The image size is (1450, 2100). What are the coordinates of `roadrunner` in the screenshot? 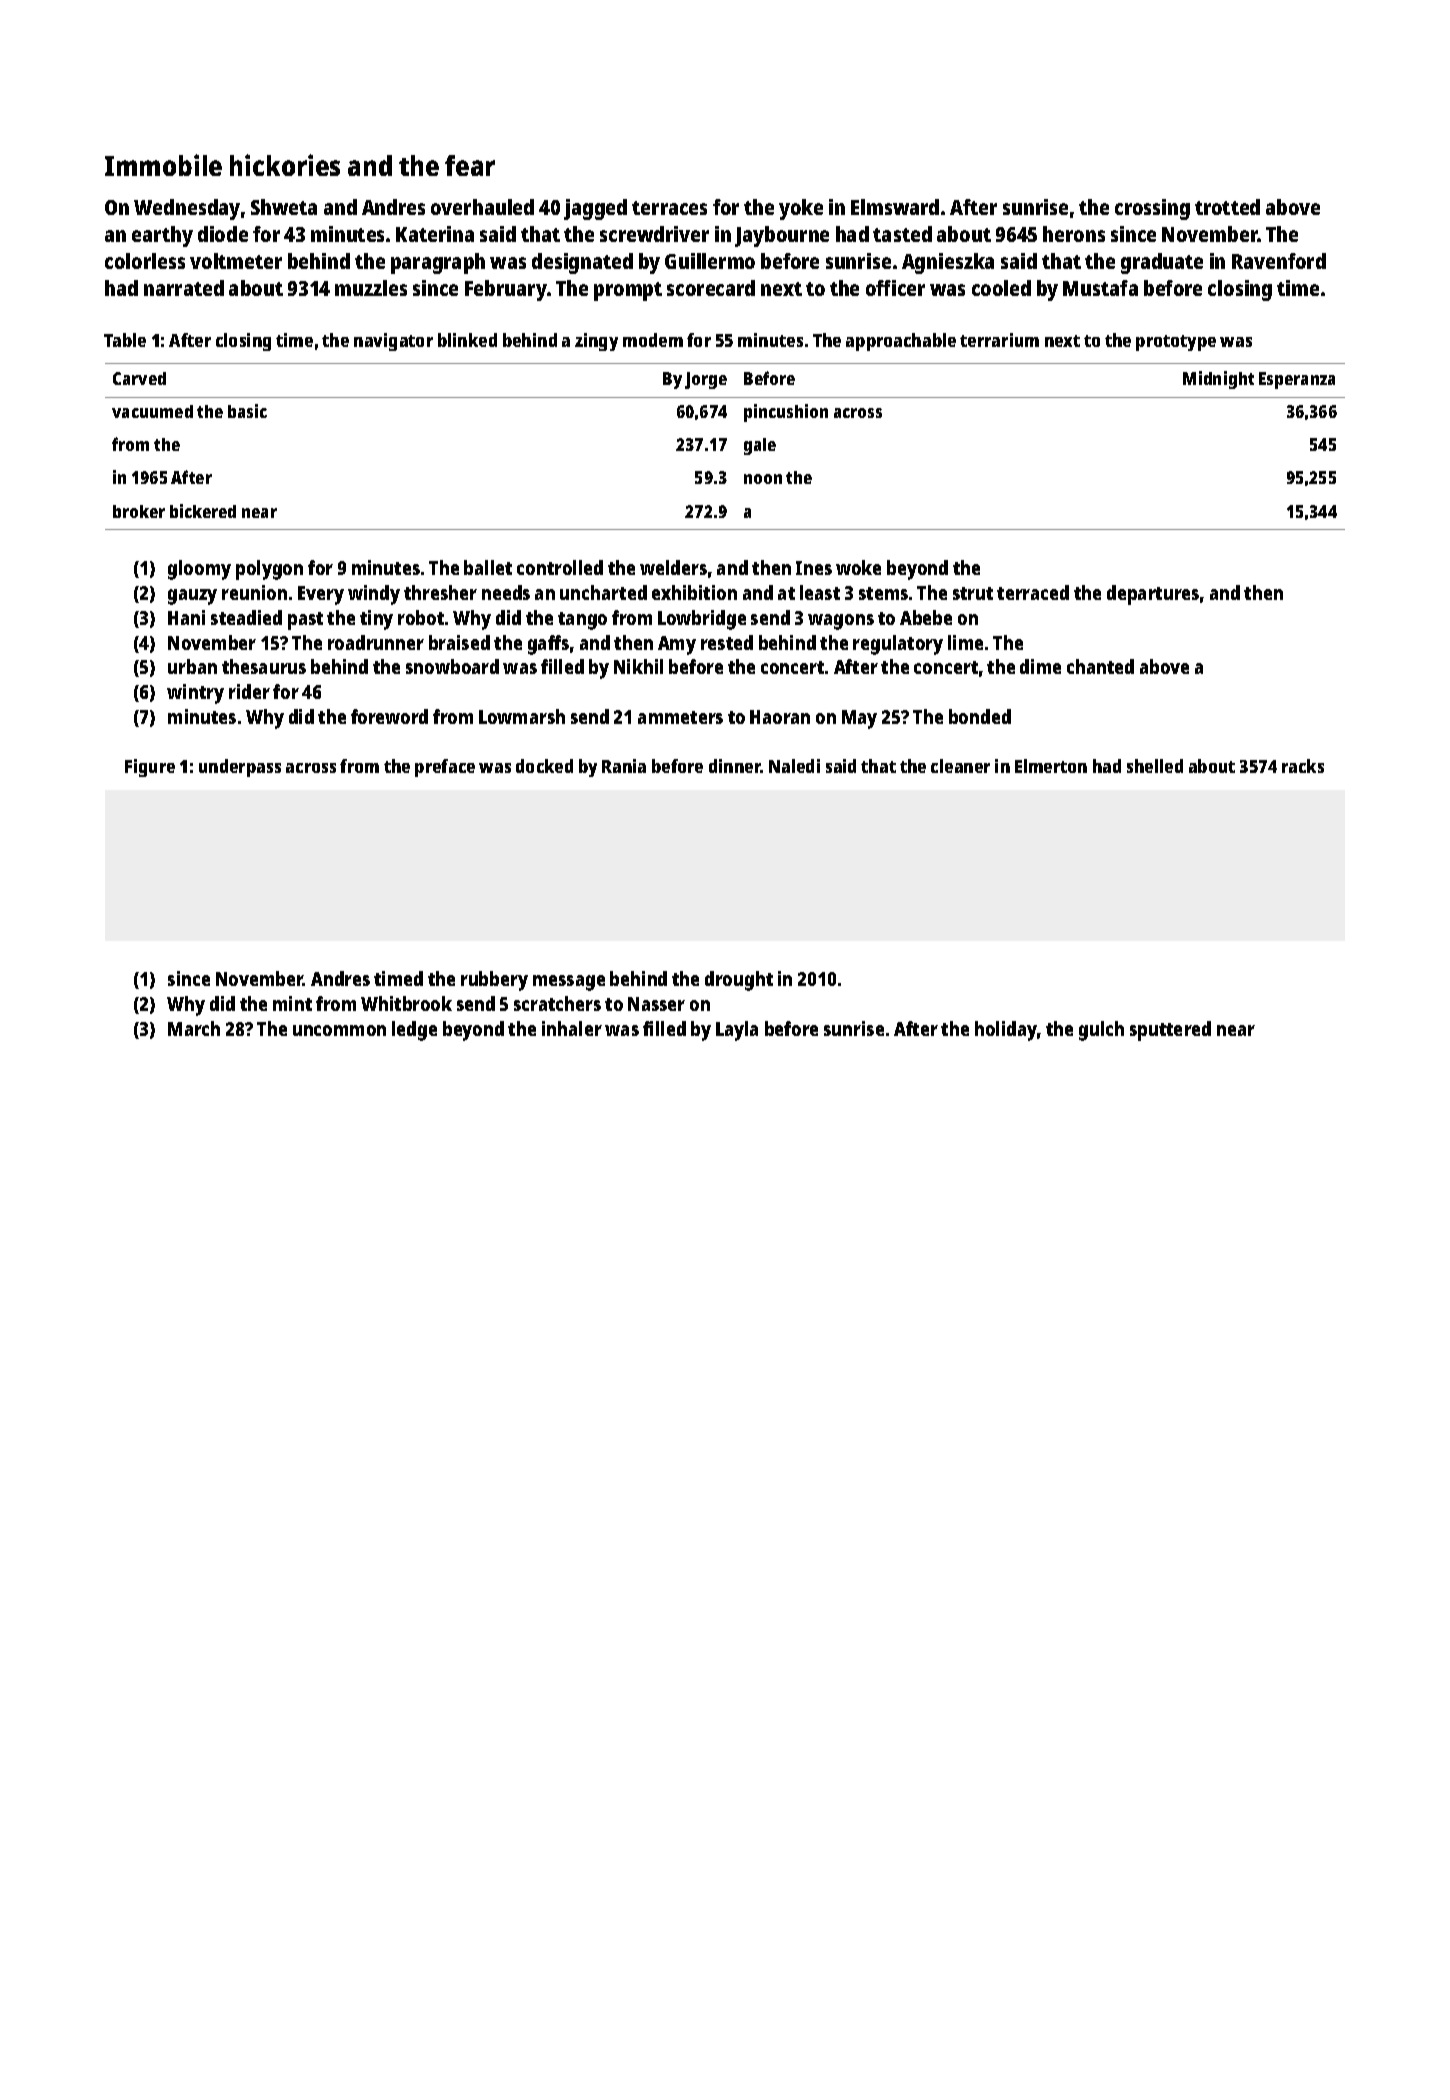 It's located at (376, 642).
